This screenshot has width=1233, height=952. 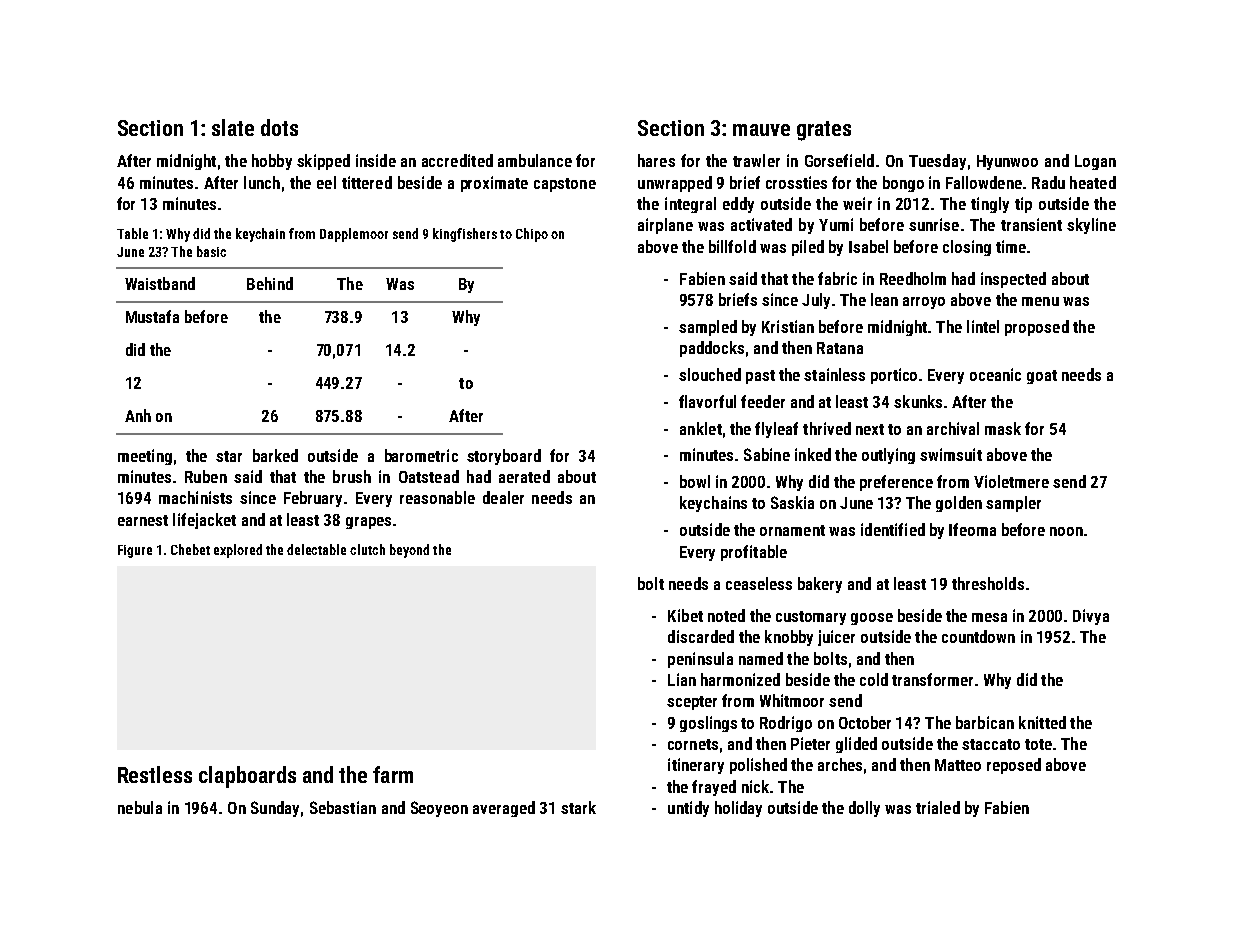 I want to click on grates, so click(x=824, y=131).
